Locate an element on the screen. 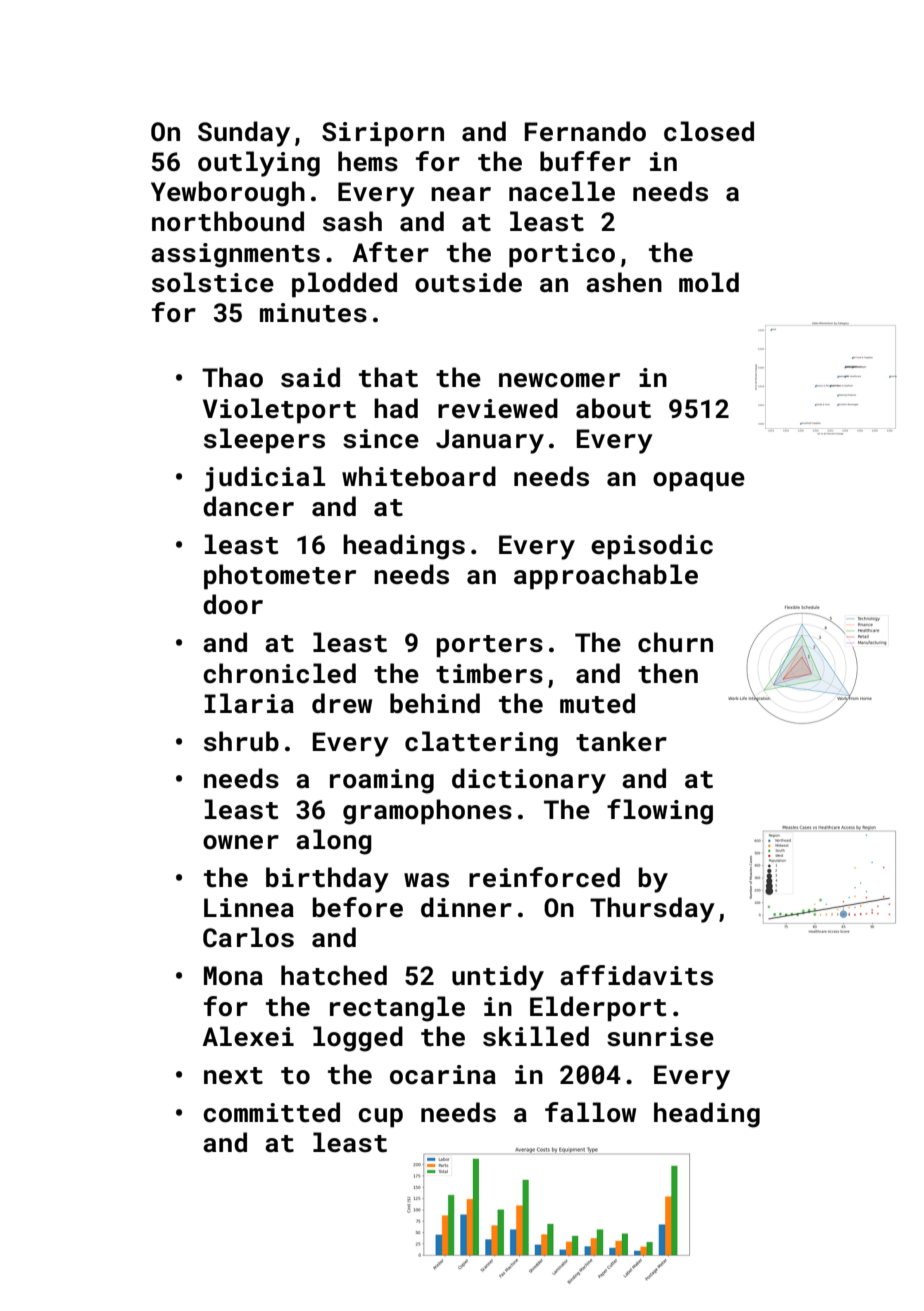 The width and height of the screenshot is (924, 1311). closed is located at coordinates (709, 131).
